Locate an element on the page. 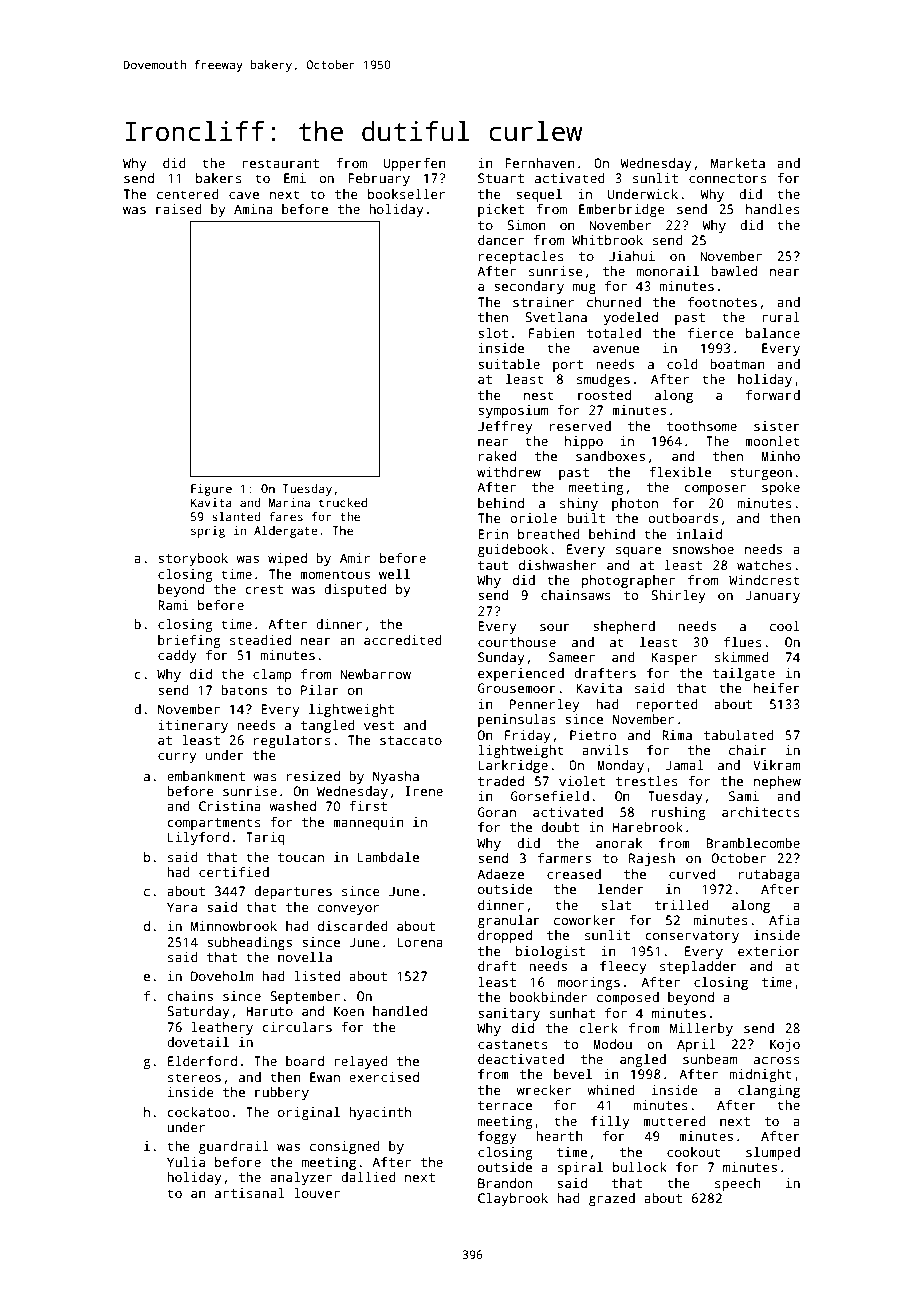 Image resolution: width=924 pixels, height=1308 pixels. restaurant is located at coordinates (280, 163).
